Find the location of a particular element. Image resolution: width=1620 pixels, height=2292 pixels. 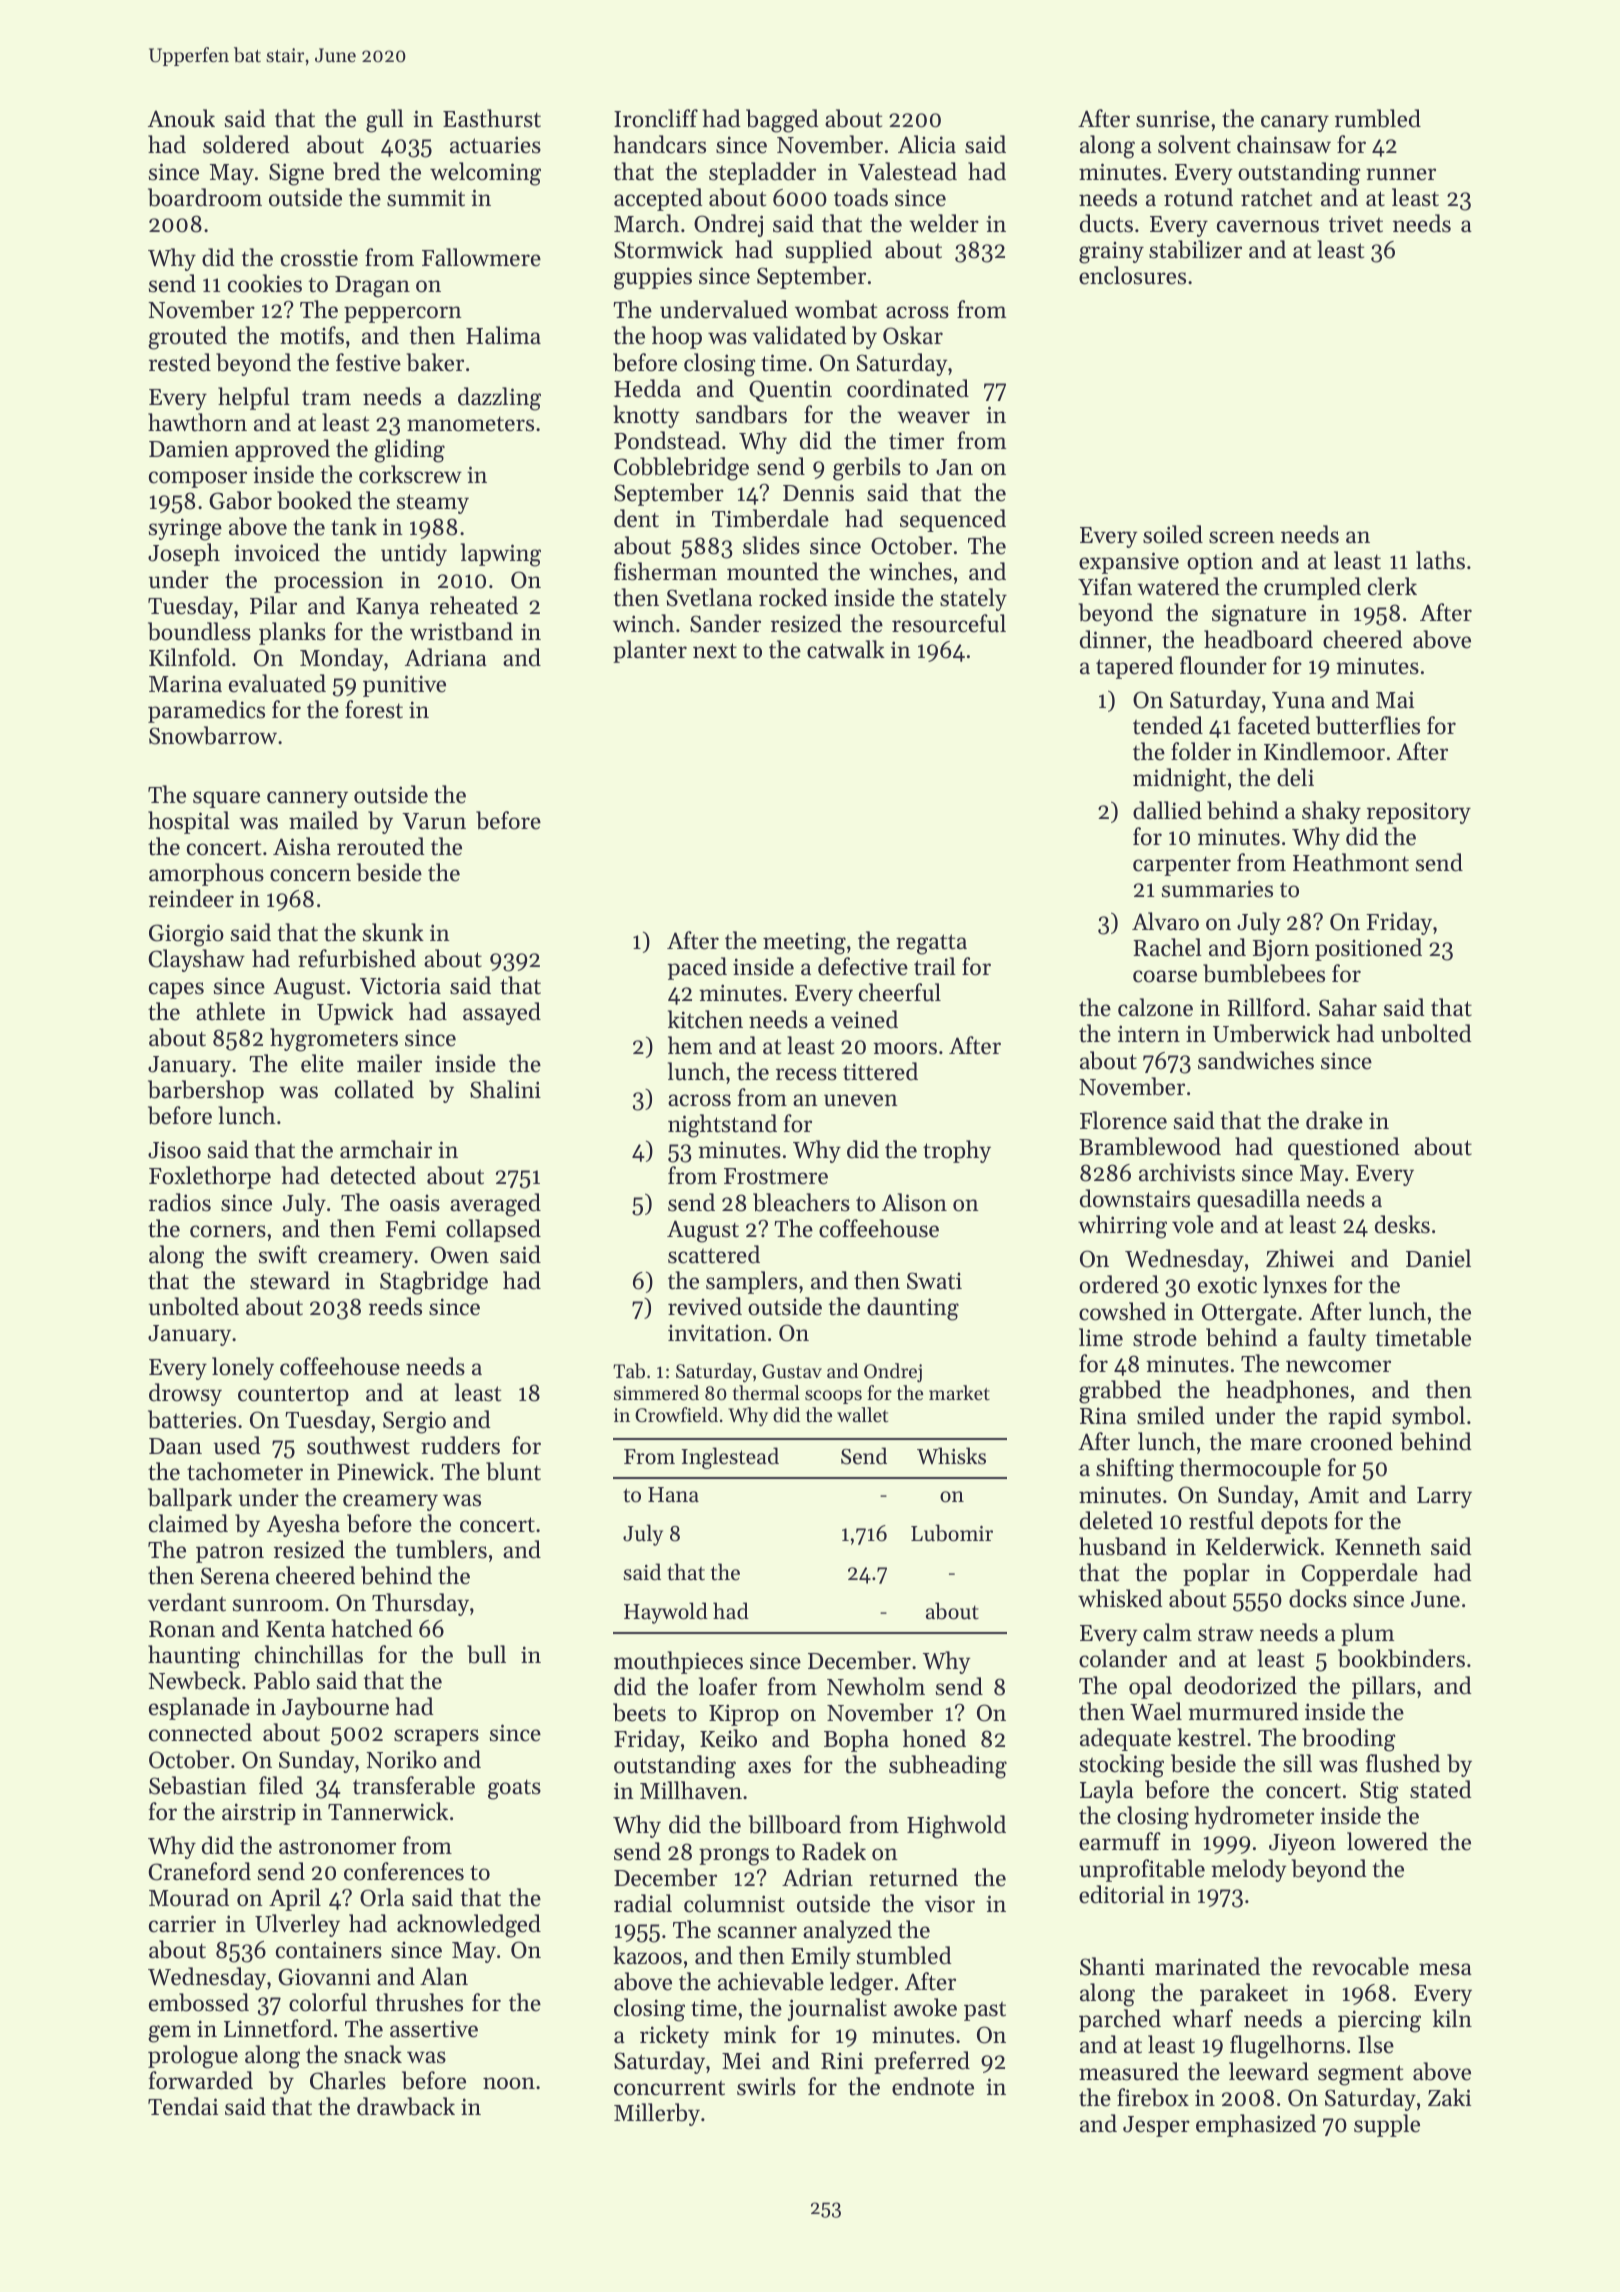

Tendai is located at coordinates (183, 2106).
